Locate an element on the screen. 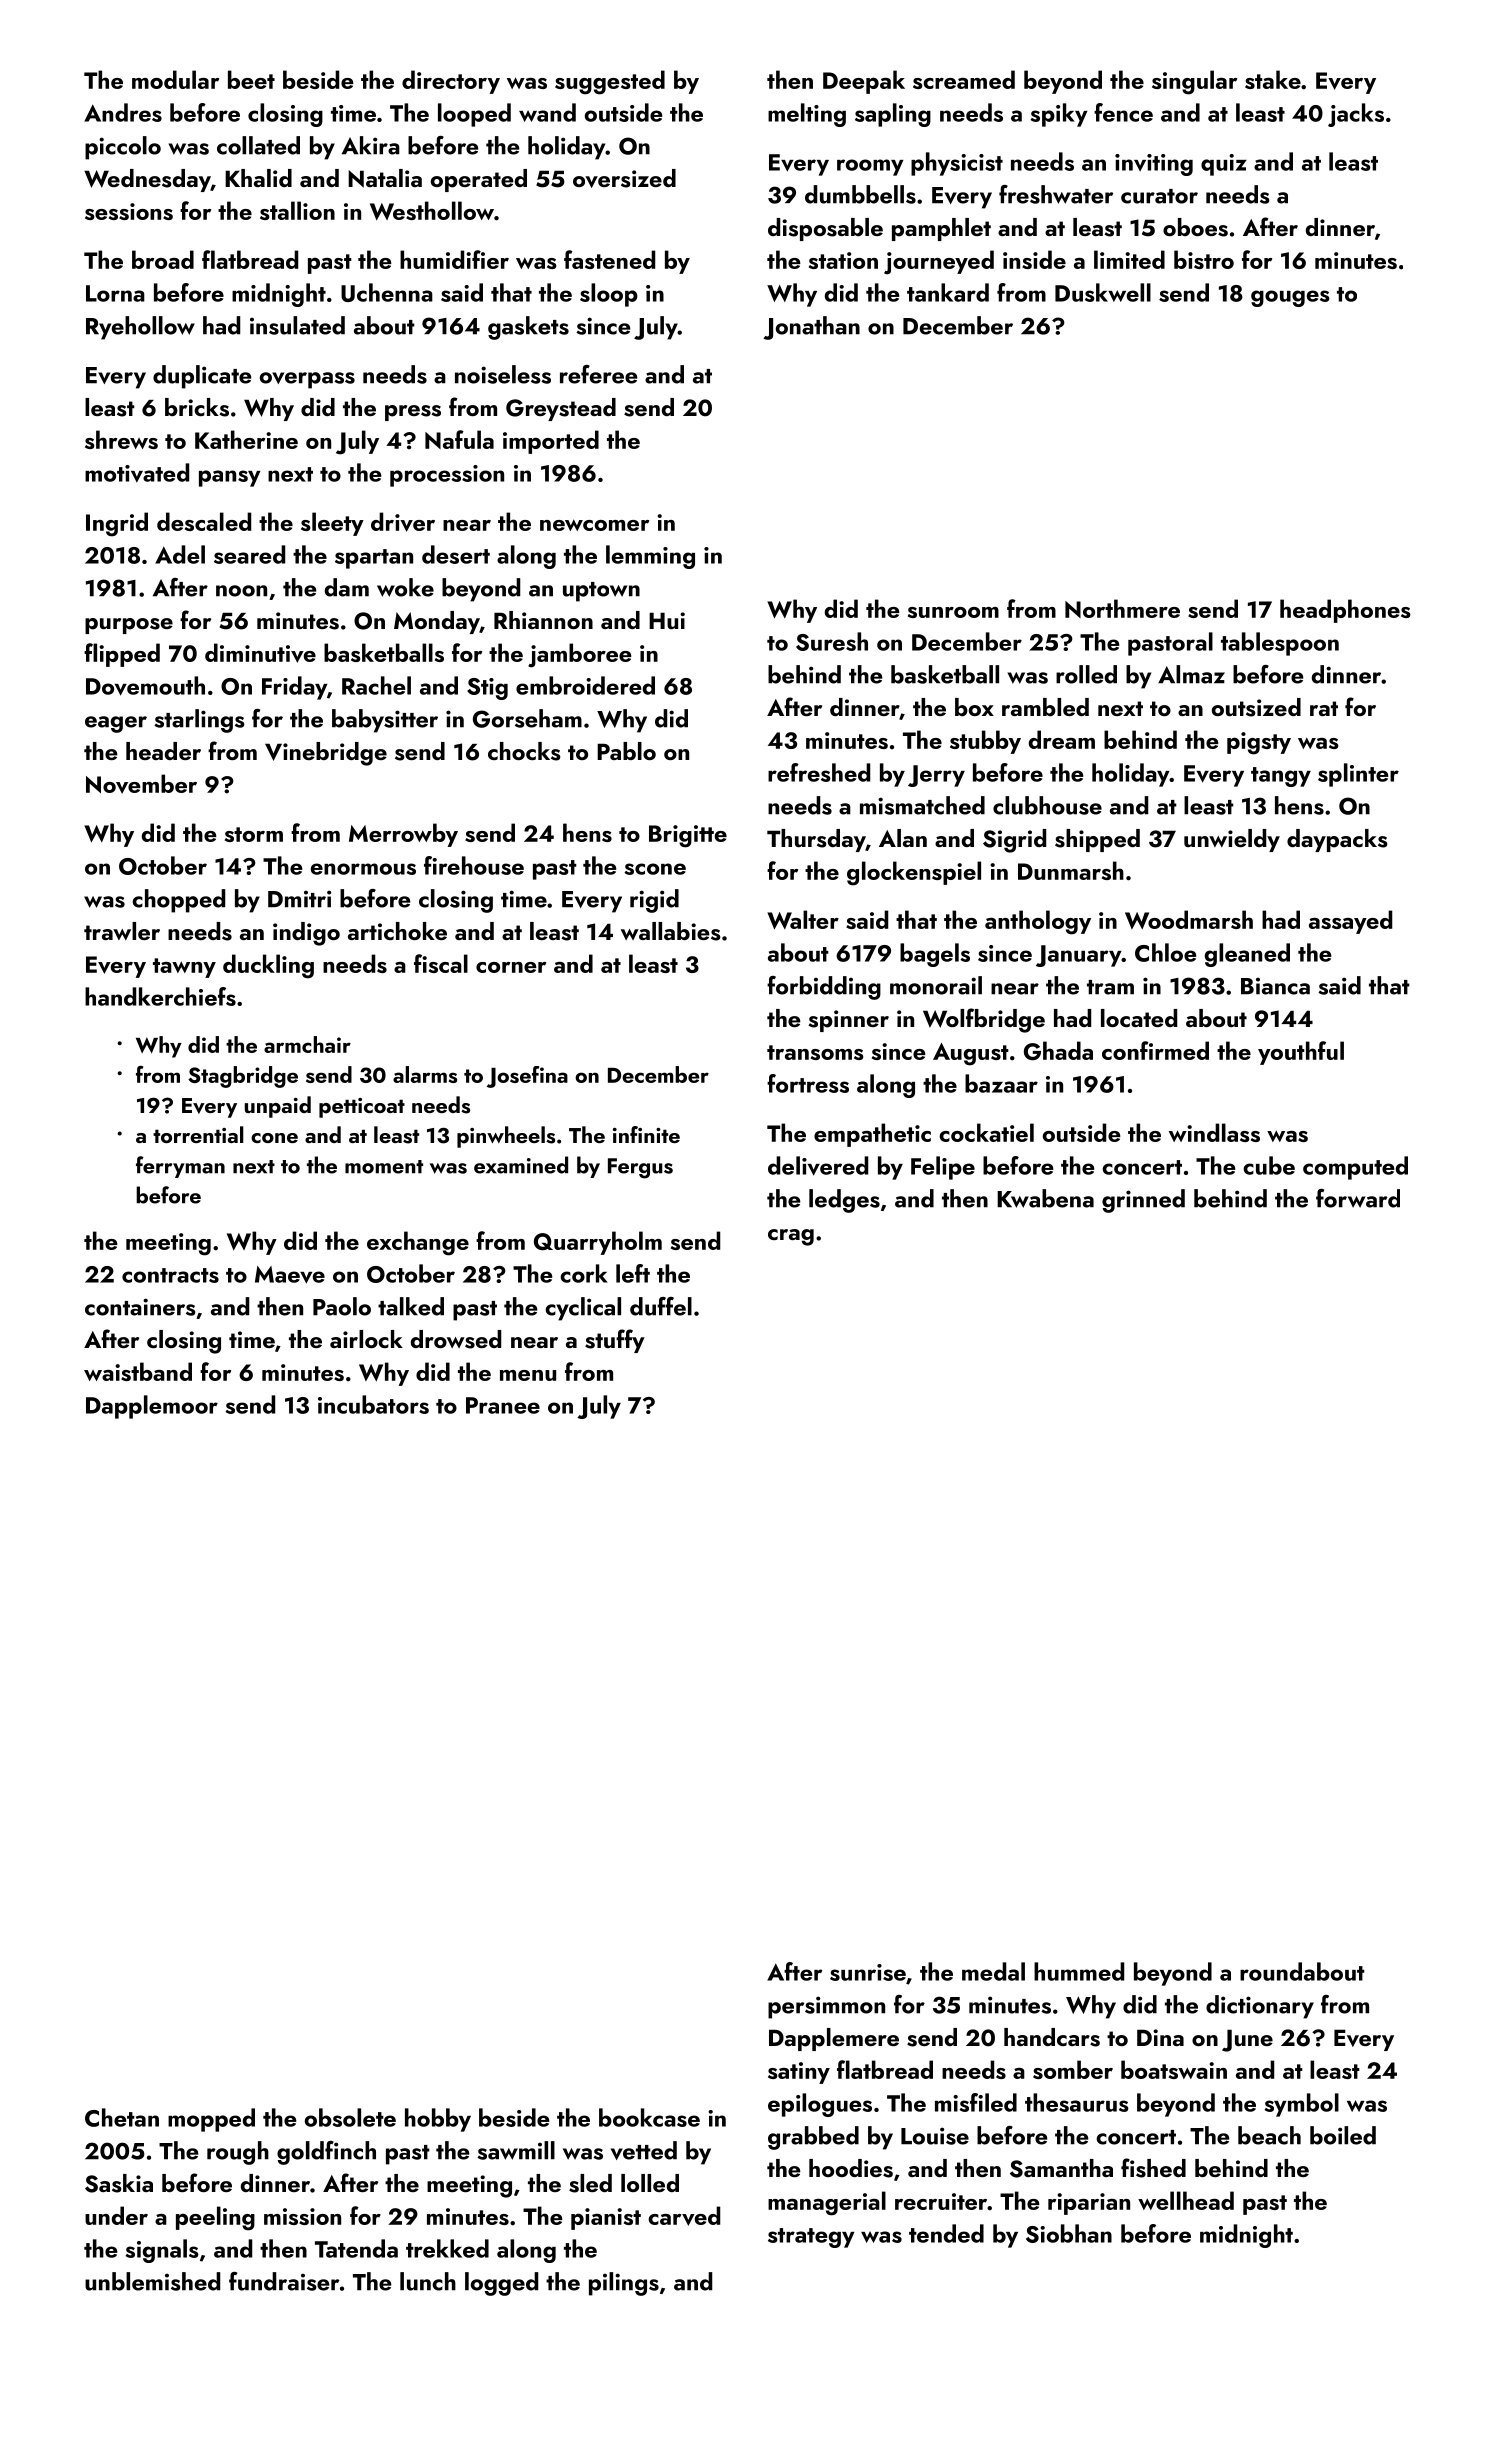  ledges is located at coordinates (844, 1201).
